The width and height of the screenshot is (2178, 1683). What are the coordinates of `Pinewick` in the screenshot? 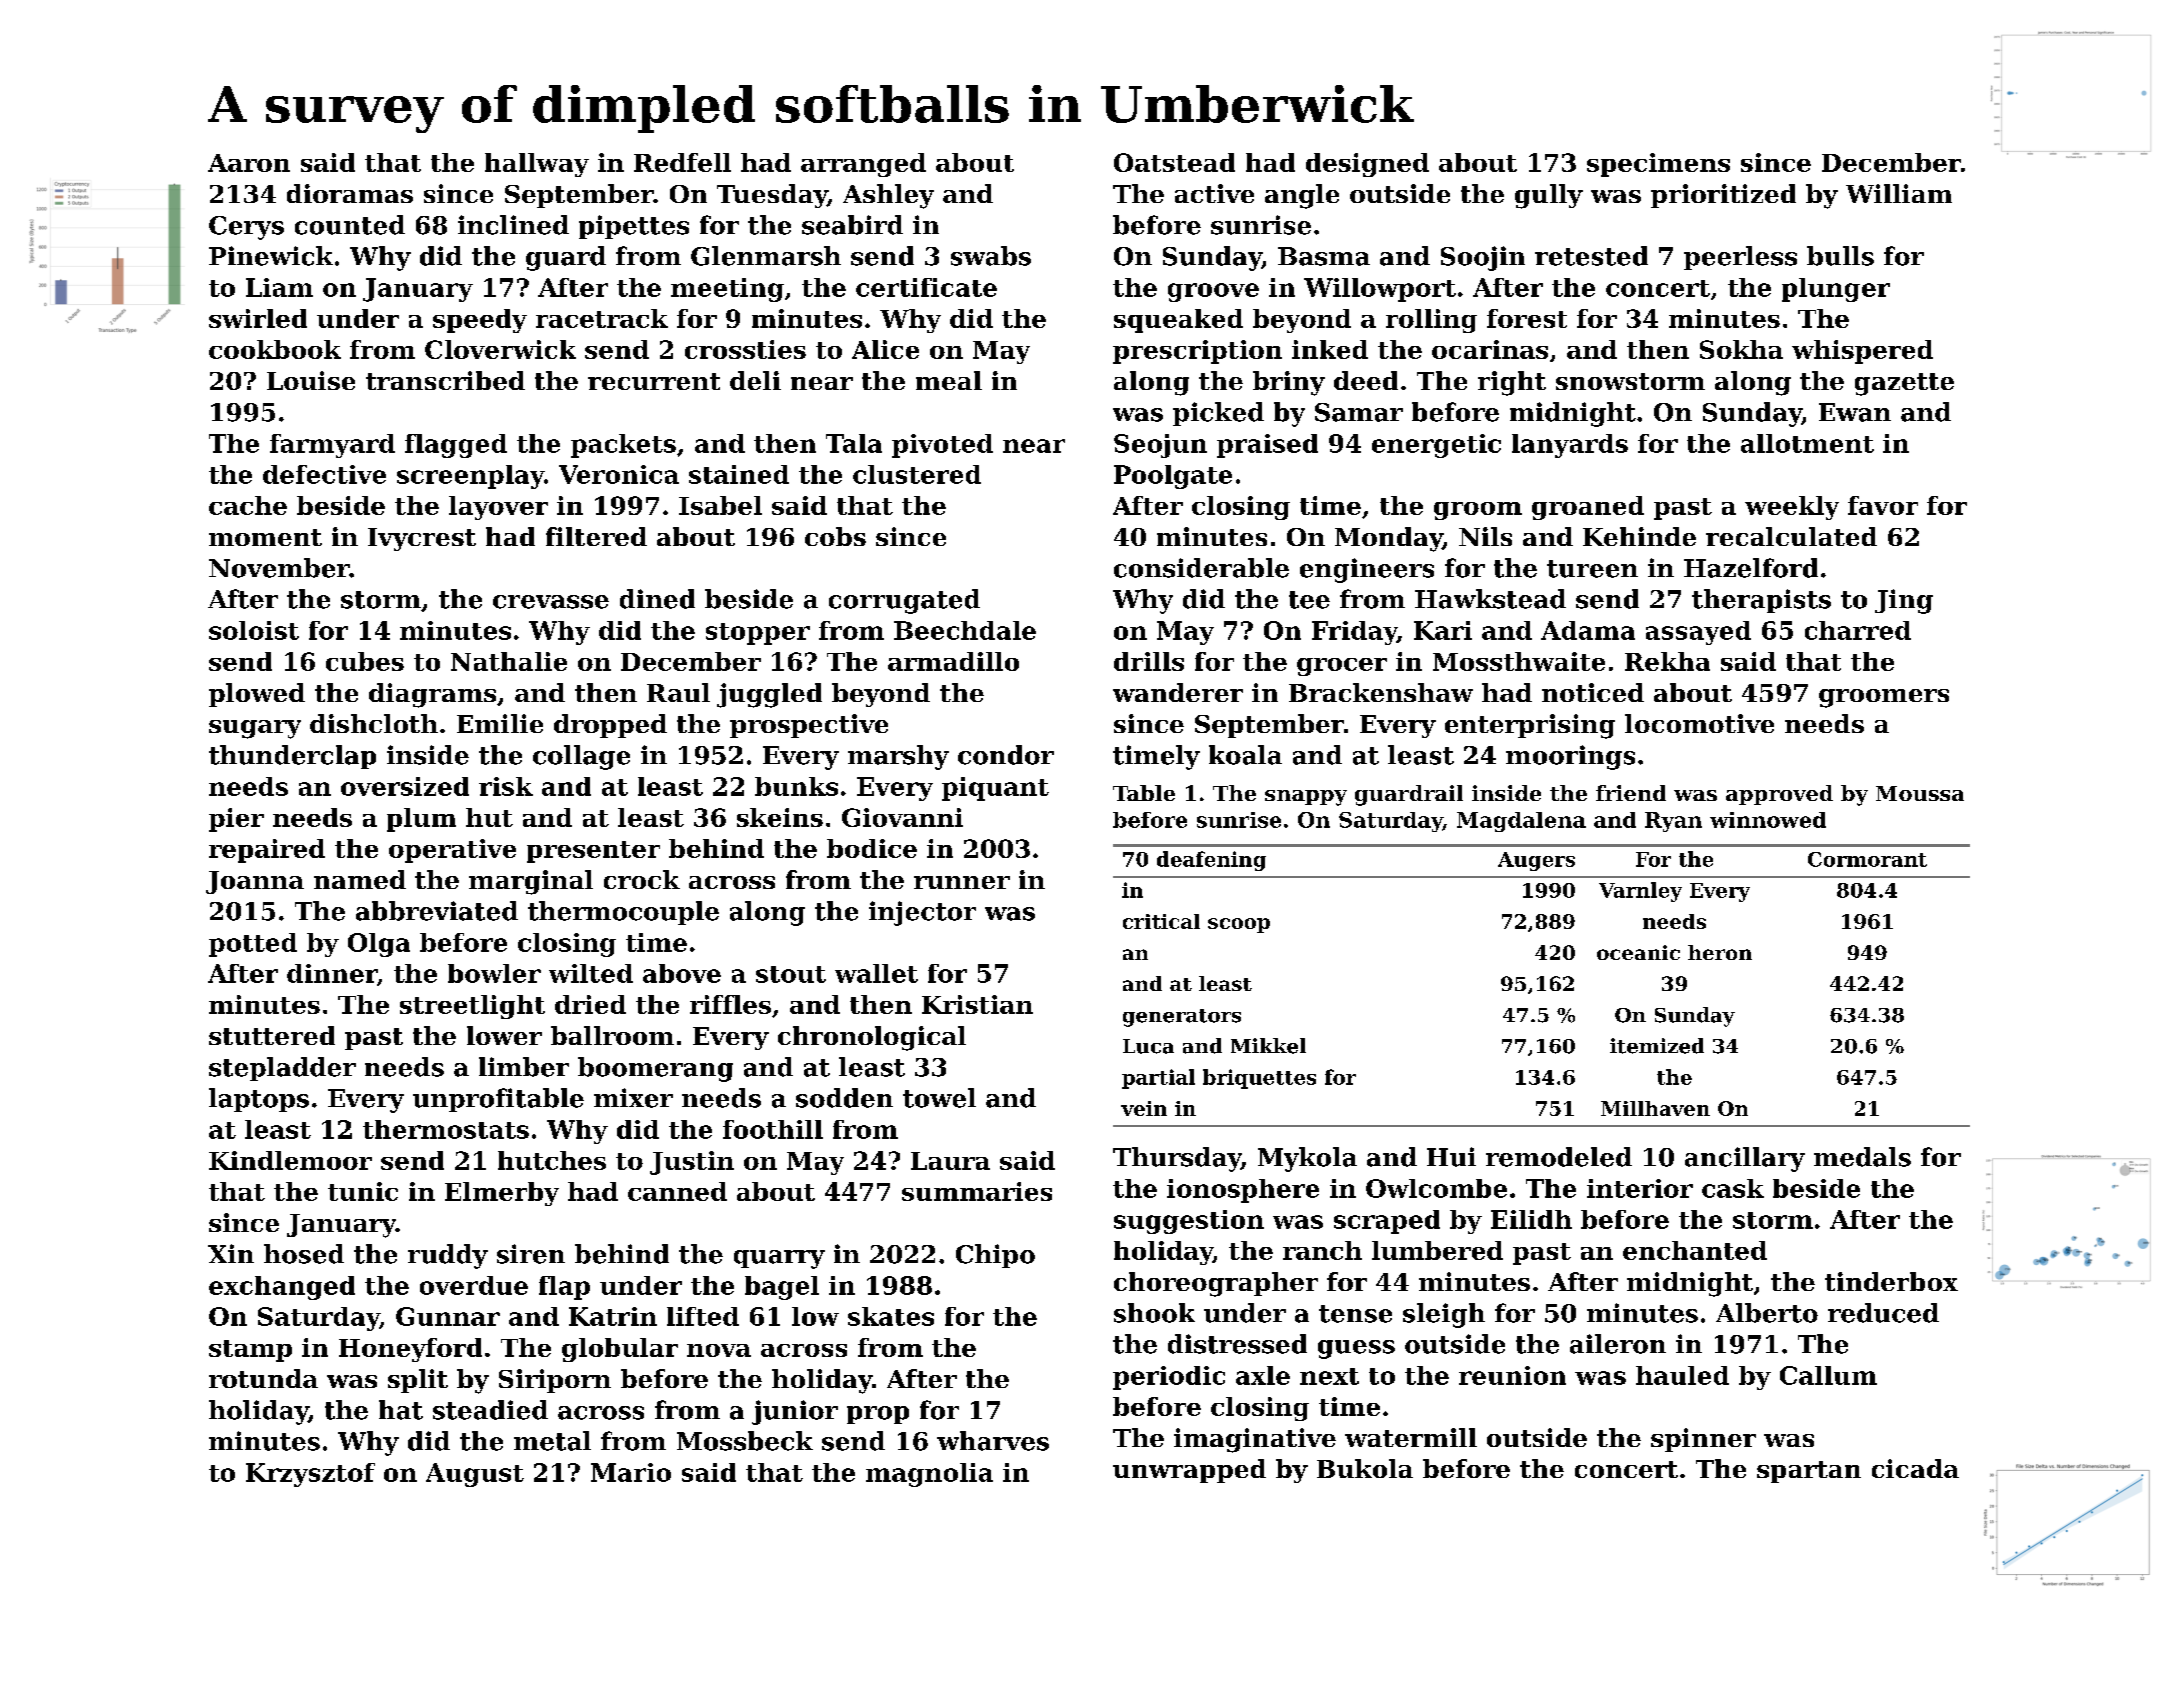 It's located at (271, 256).
